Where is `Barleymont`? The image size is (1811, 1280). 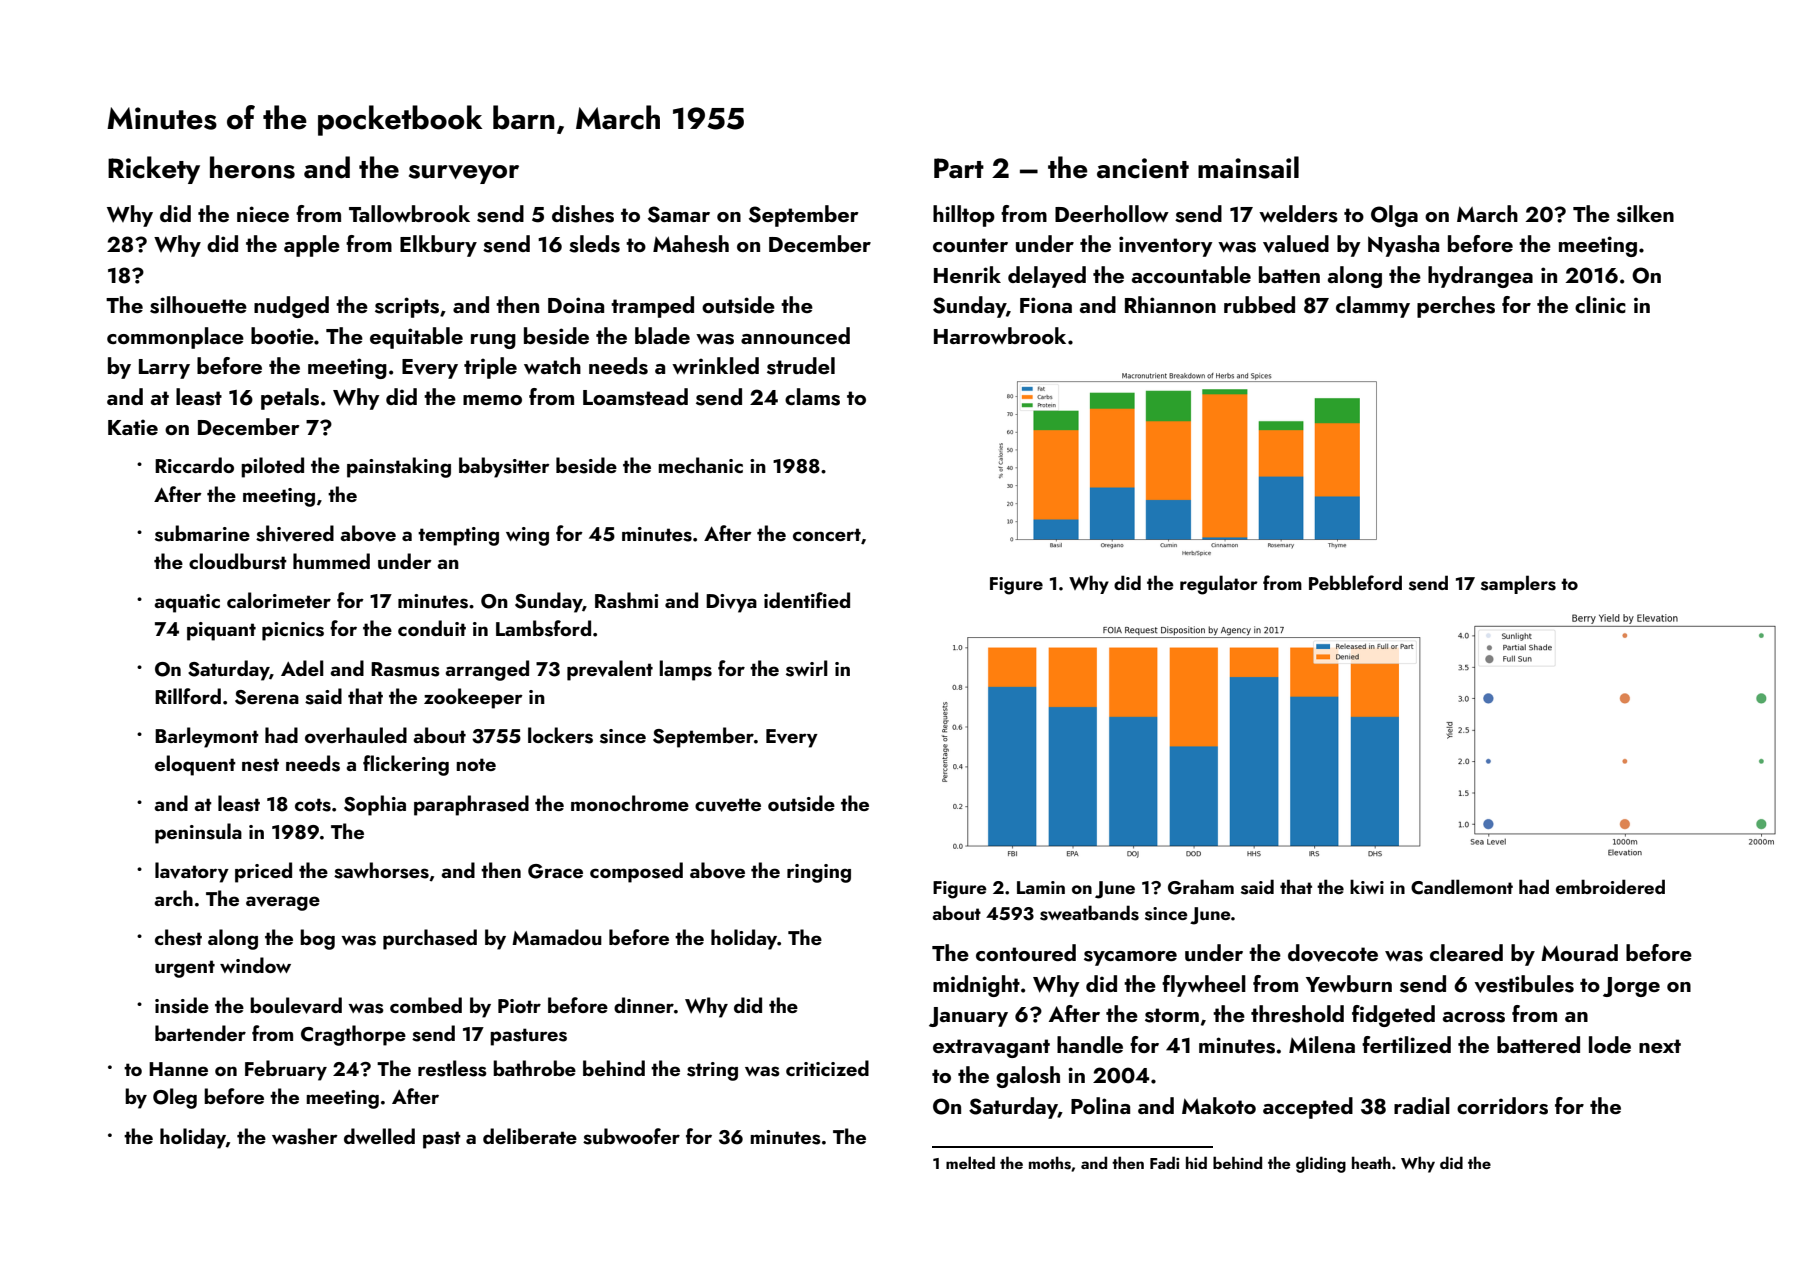 Barleymont is located at coordinates (207, 737).
